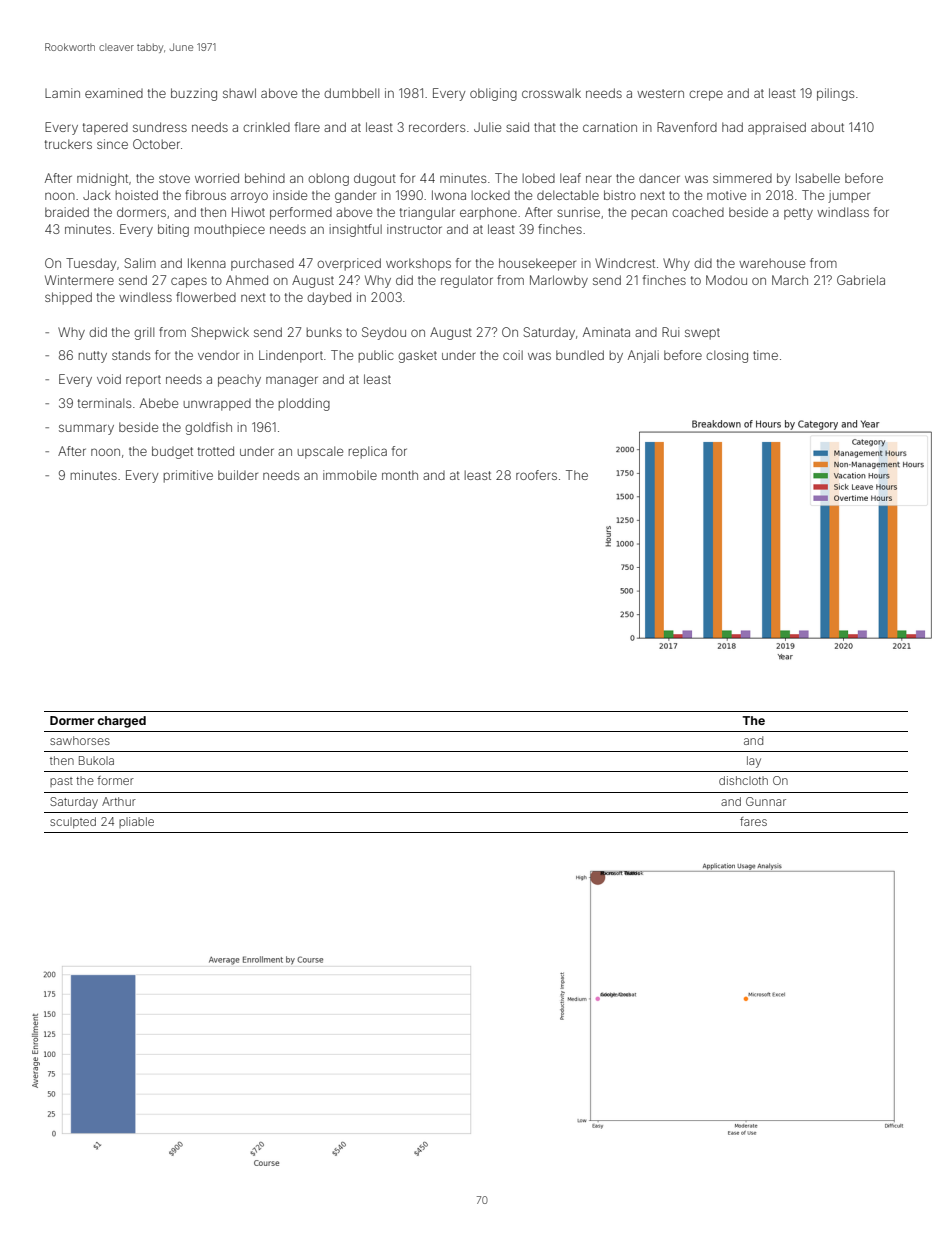  What do you see at coordinates (266, 127) in the screenshot?
I see `crinkled` at bounding box center [266, 127].
